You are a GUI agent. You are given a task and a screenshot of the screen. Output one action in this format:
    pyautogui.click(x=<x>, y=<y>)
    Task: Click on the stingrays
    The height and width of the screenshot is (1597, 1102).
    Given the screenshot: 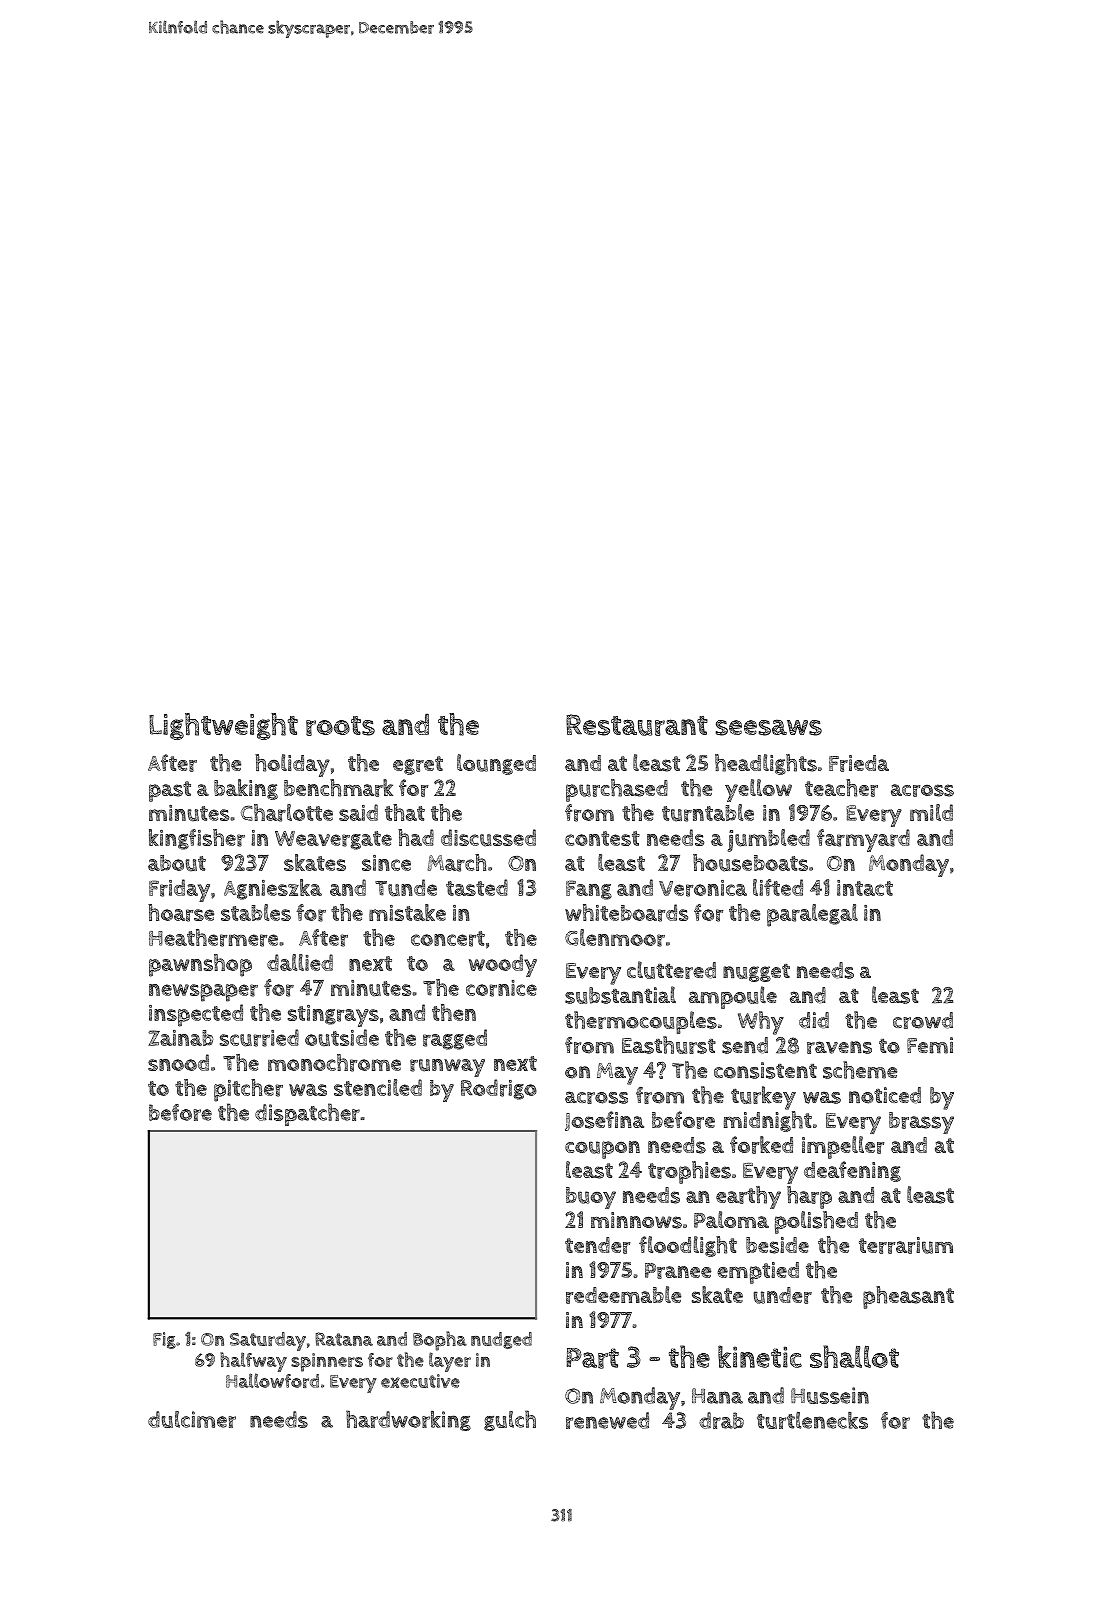 What is the action you would take?
    pyautogui.click(x=333, y=1016)
